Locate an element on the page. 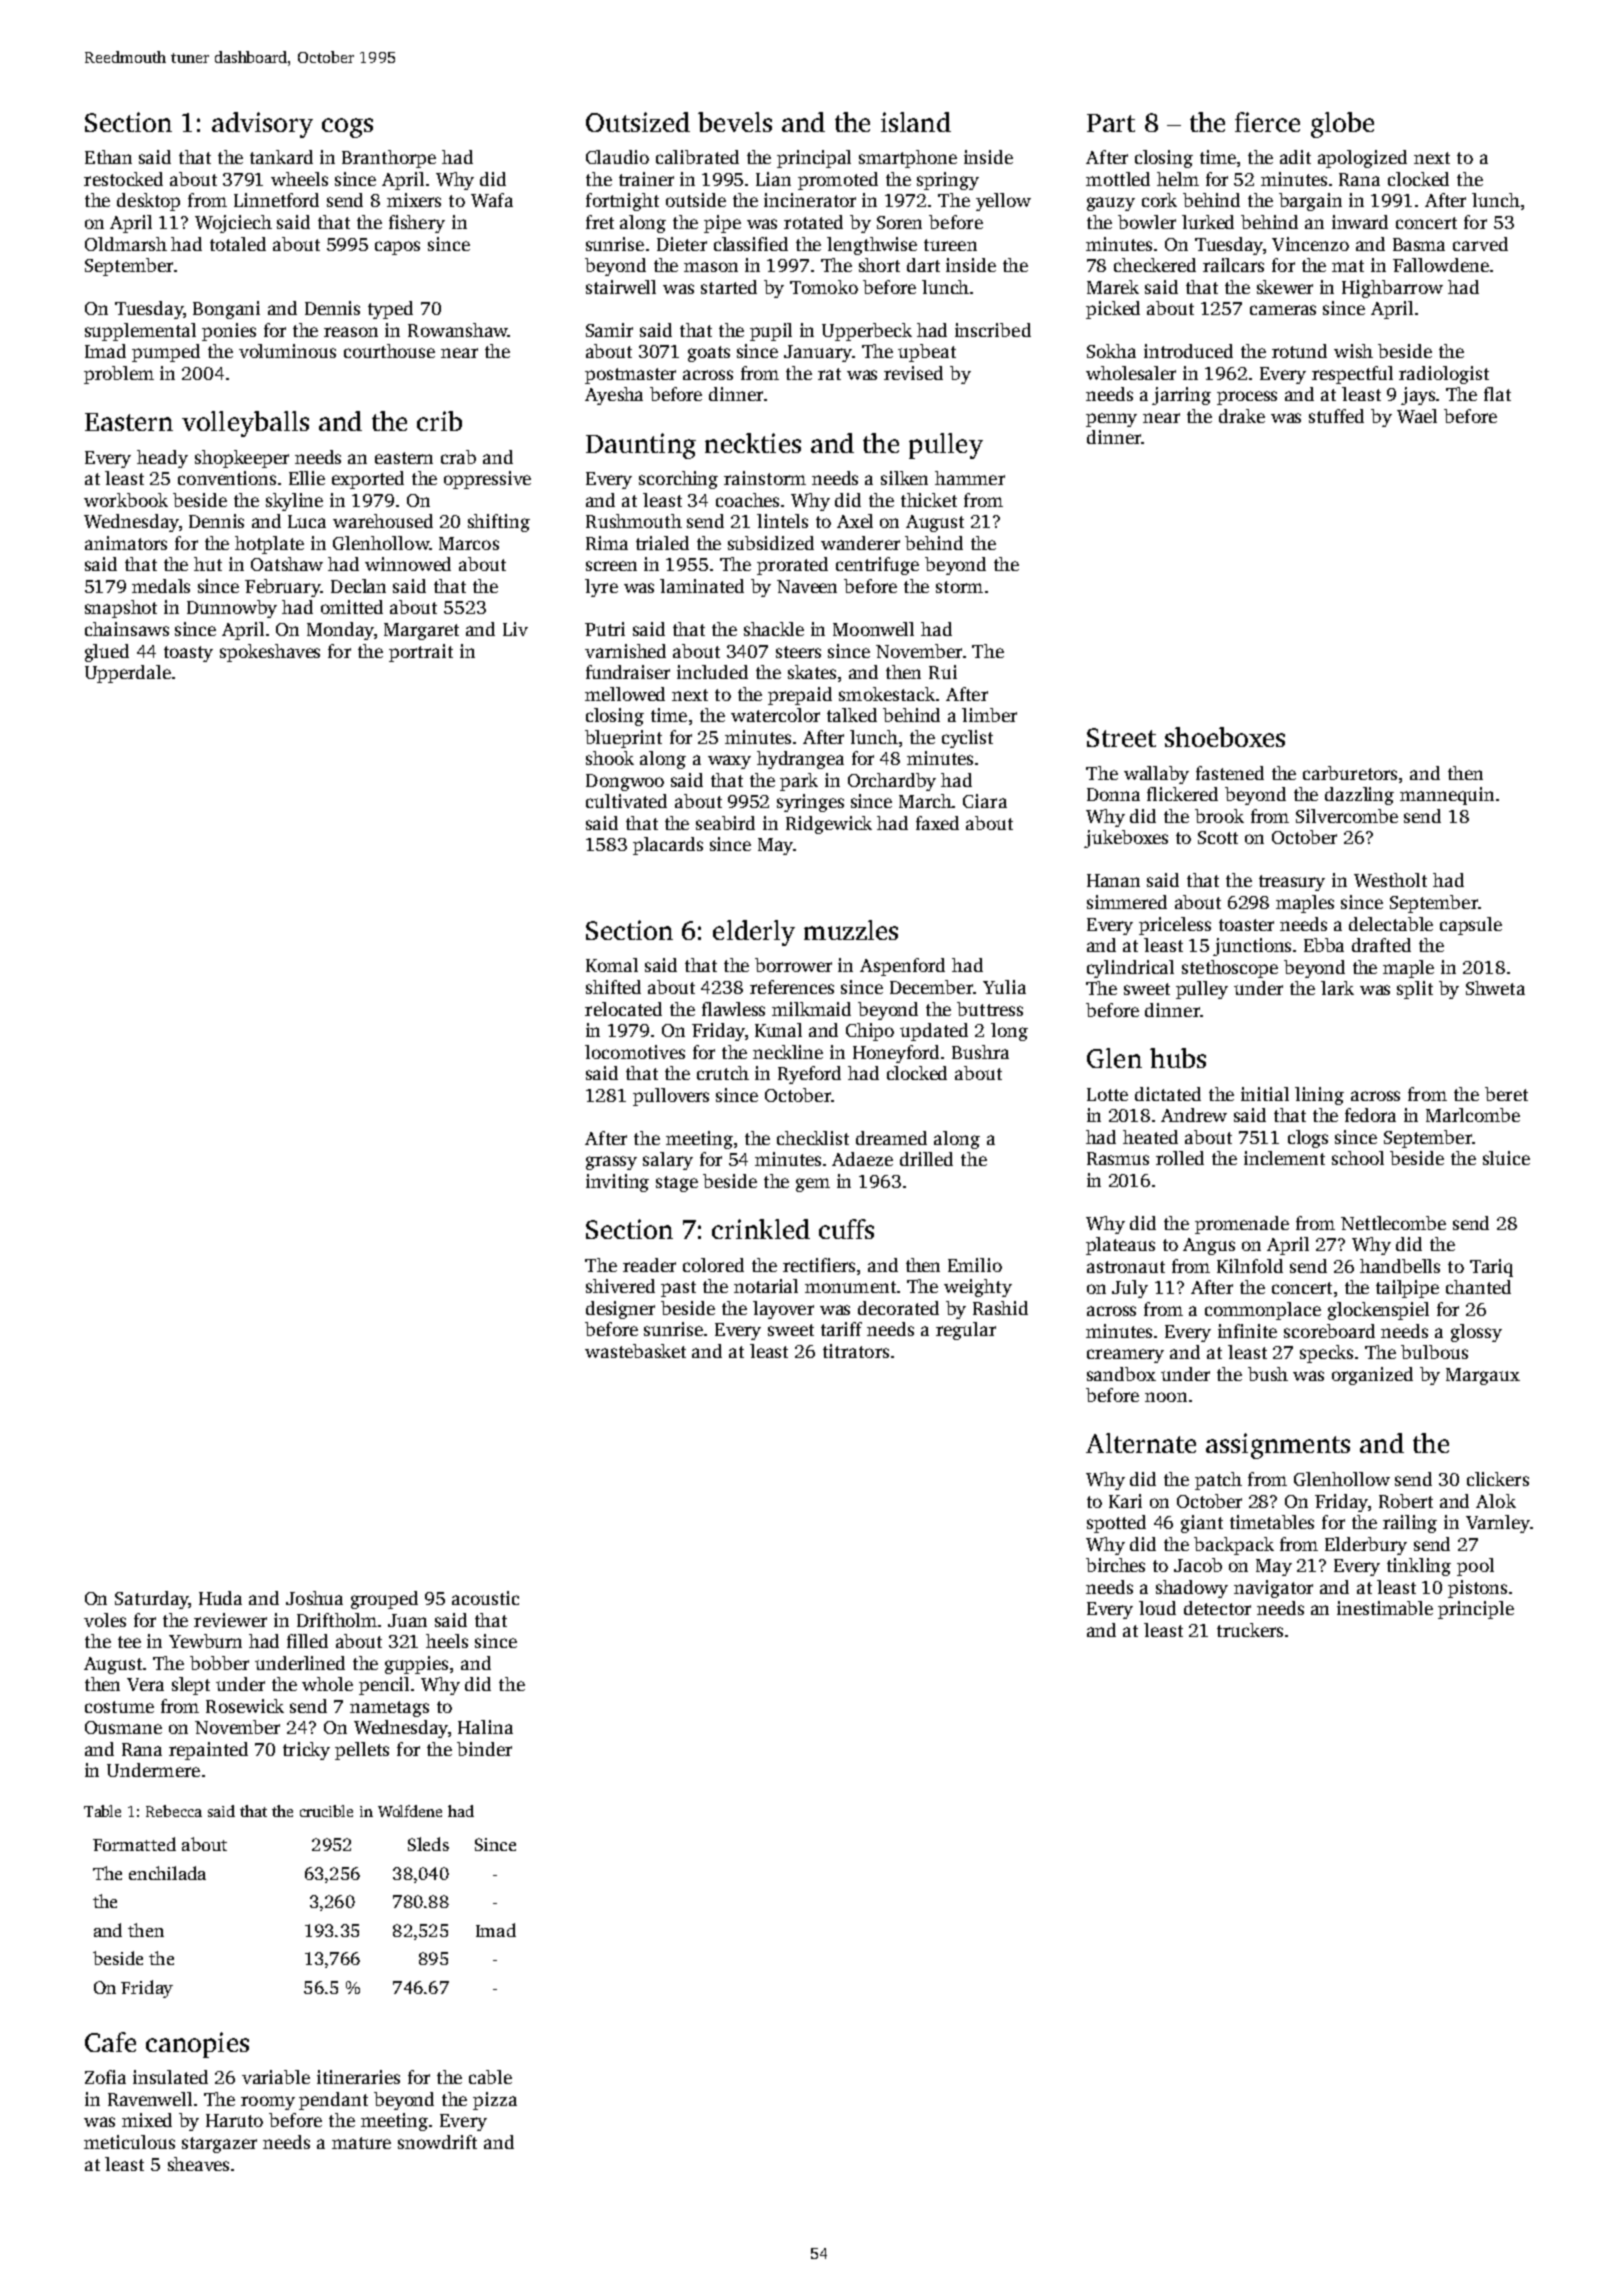  Margaret is located at coordinates (421, 631).
